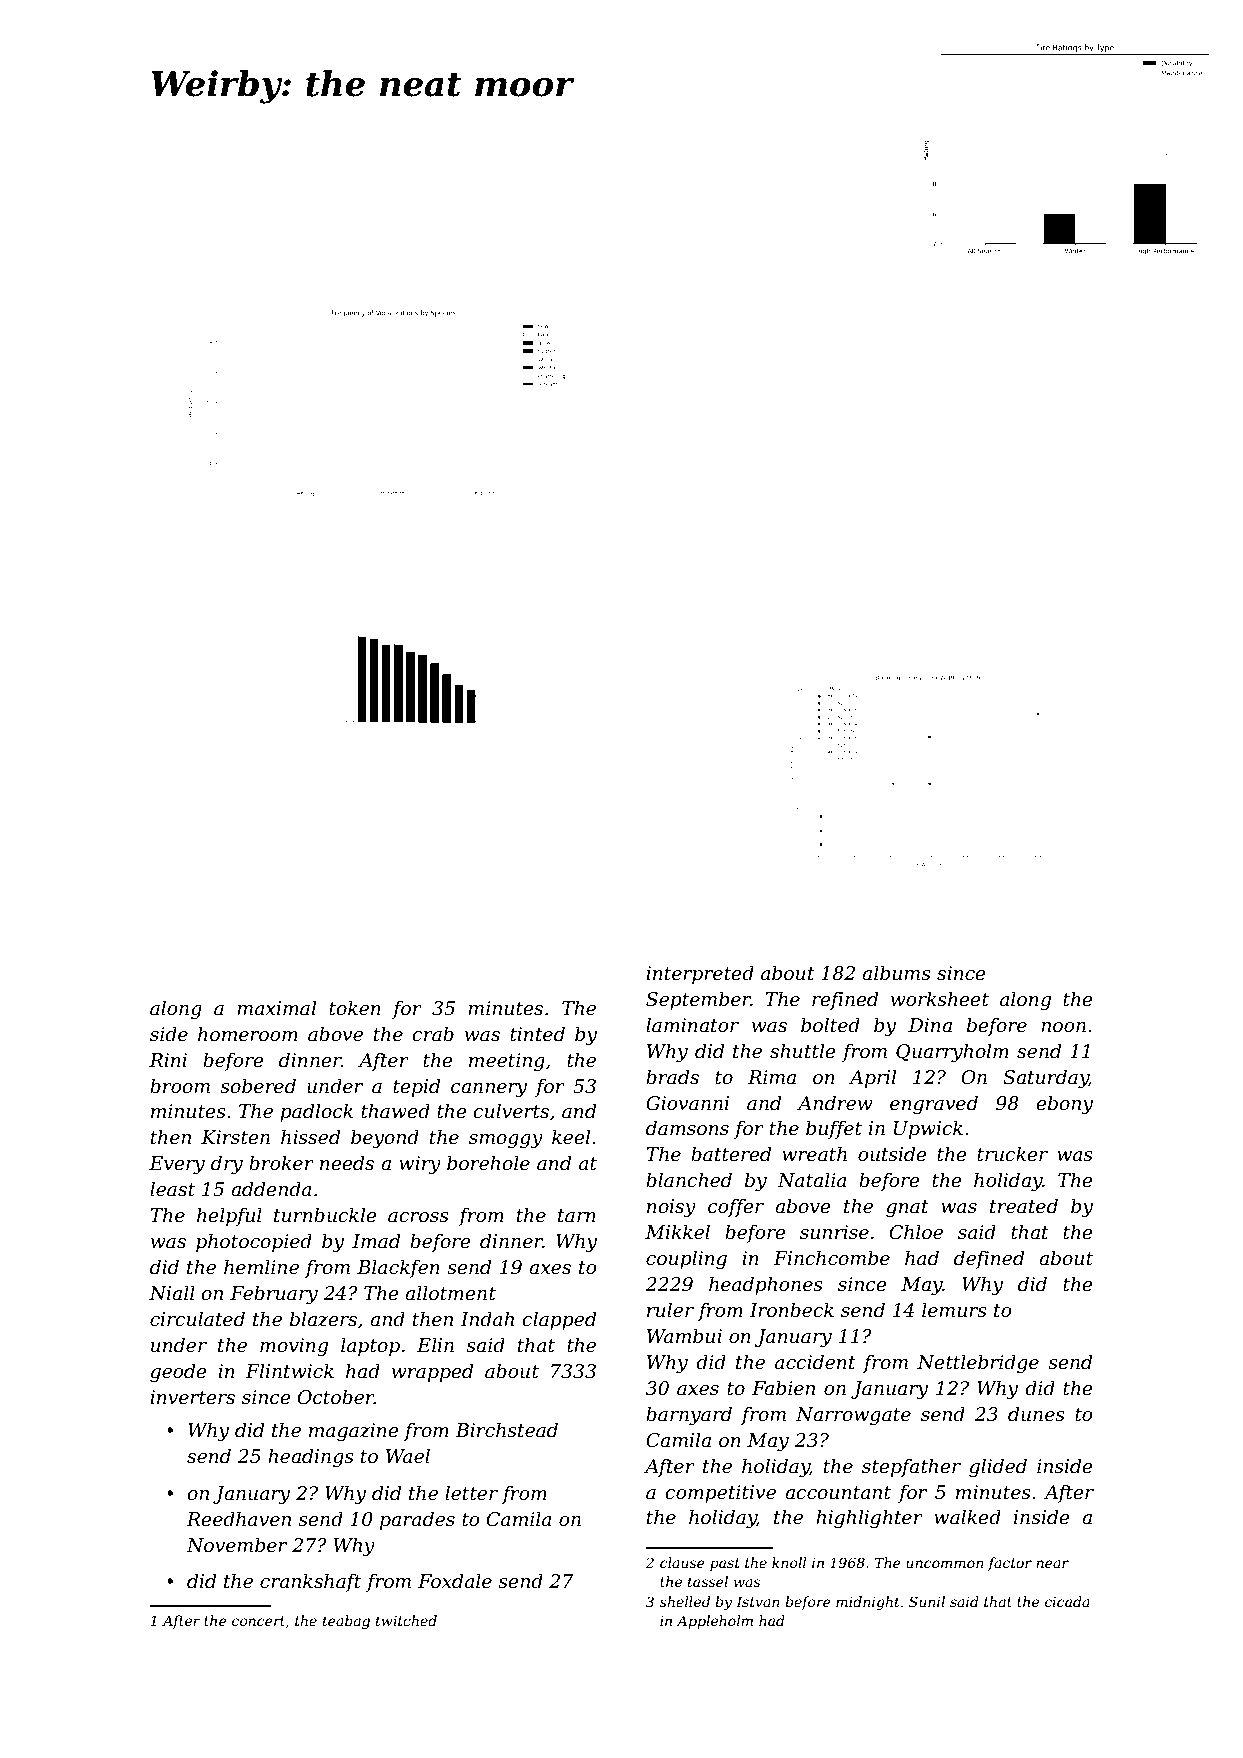 This screenshot has width=1243, height=1758. I want to click on tarn, so click(577, 1216).
